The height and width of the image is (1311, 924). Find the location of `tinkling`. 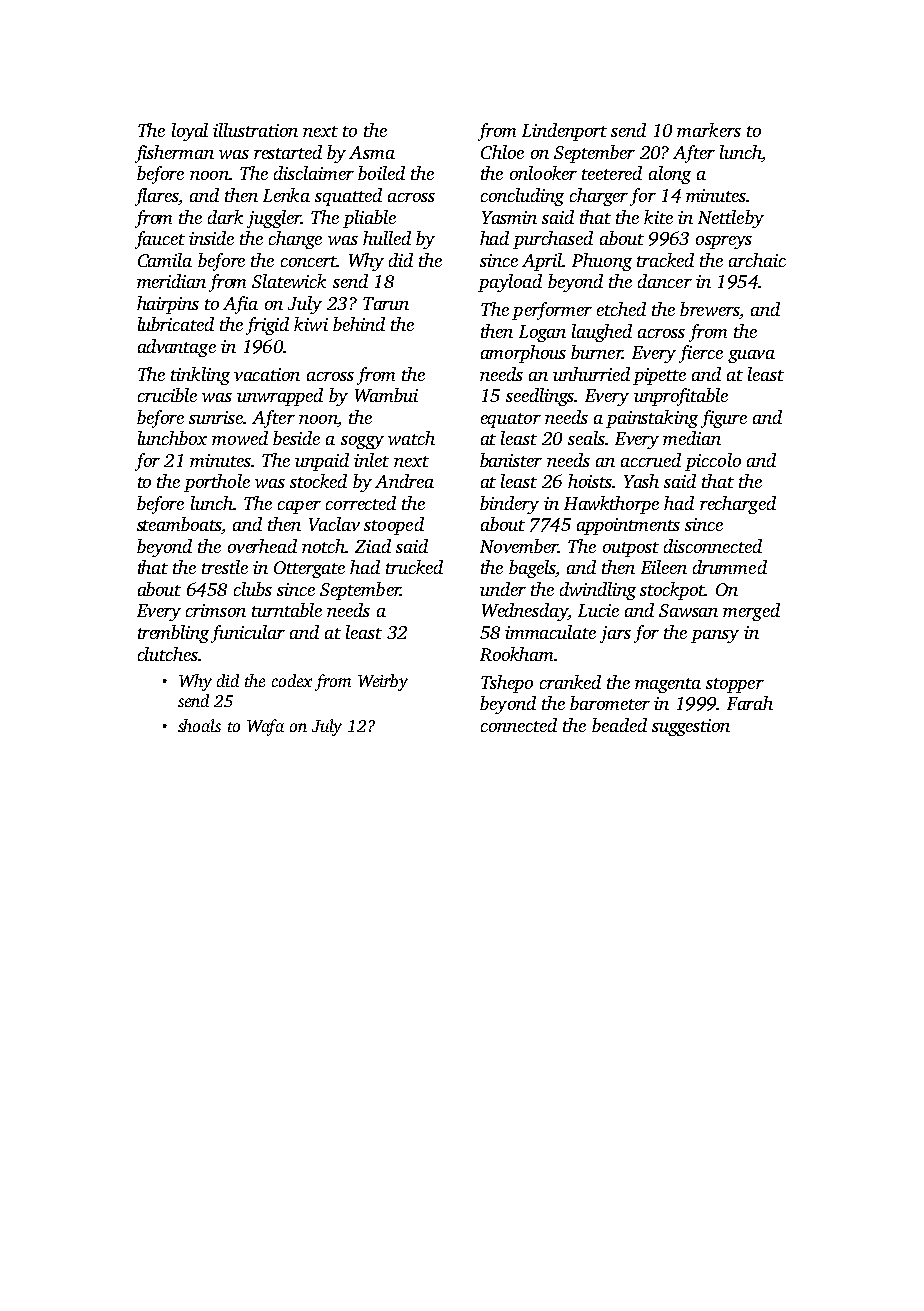

tinkling is located at coordinates (200, 376).
